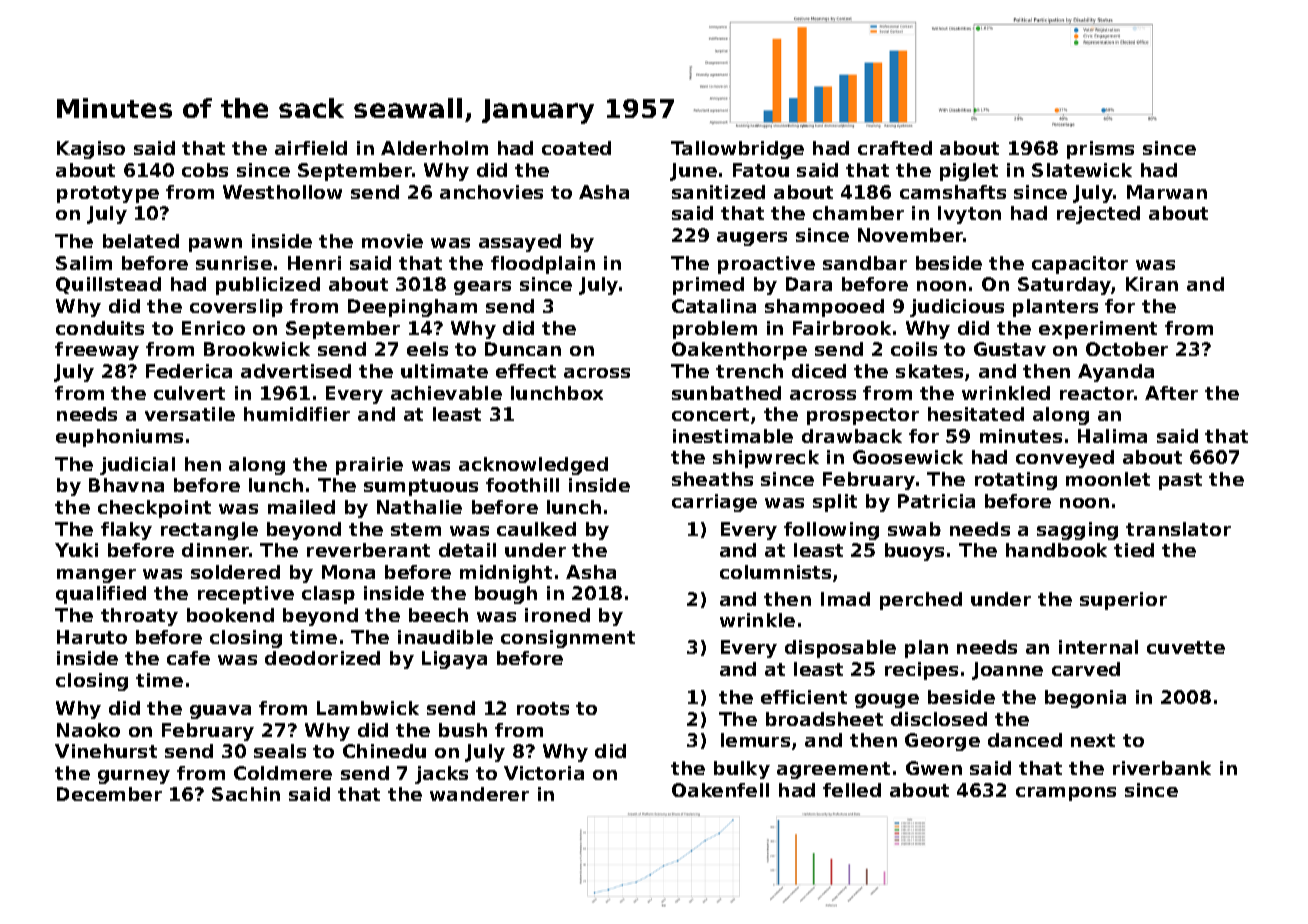 Image resolution: width=1308 pixels, height=924 pixels. What do you see at coordinates (296, 371) in the page?
I see `advertised` at bounding box center [296, 371].
